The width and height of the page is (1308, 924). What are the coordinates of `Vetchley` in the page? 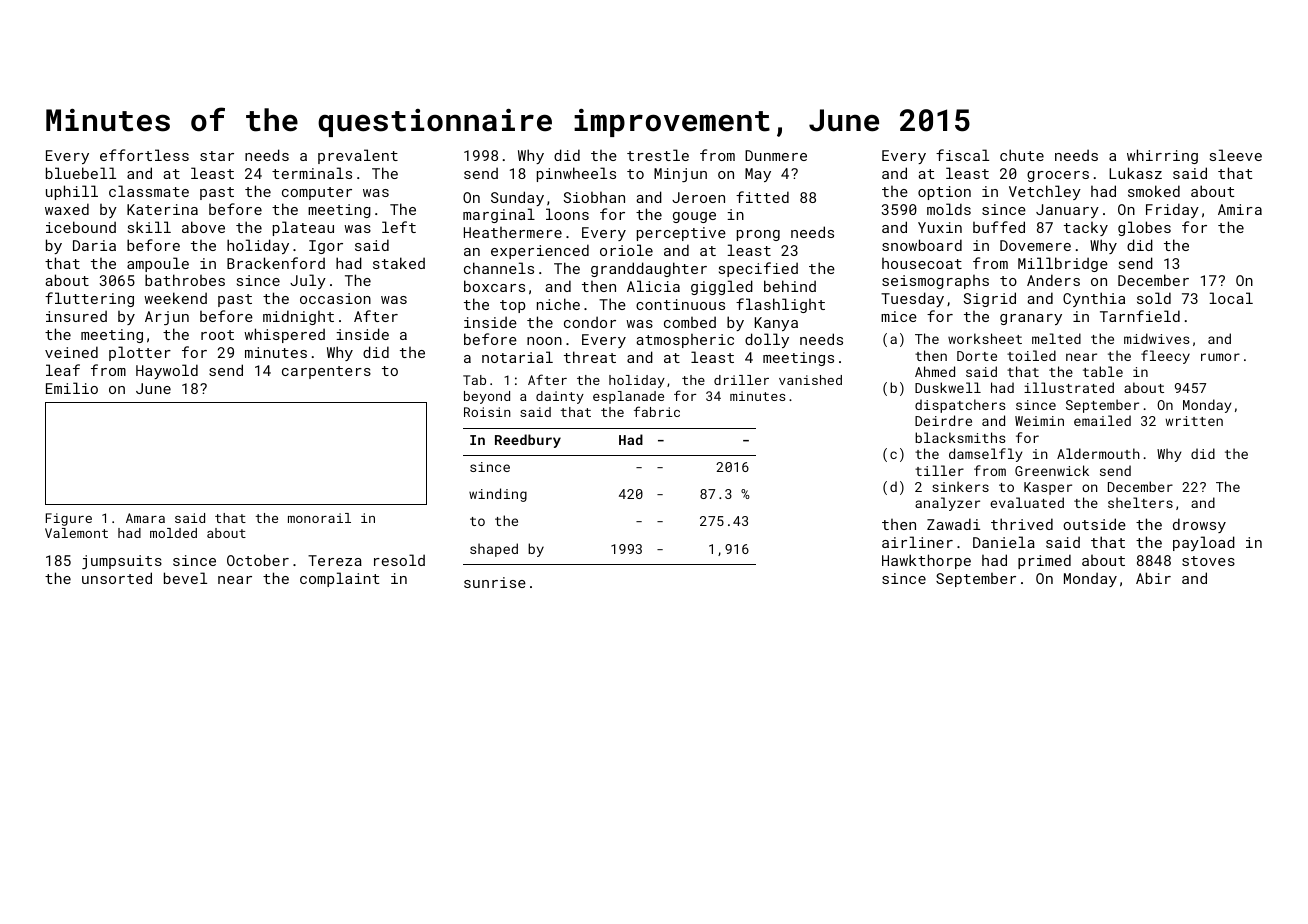 It's located at (1045, 192).
